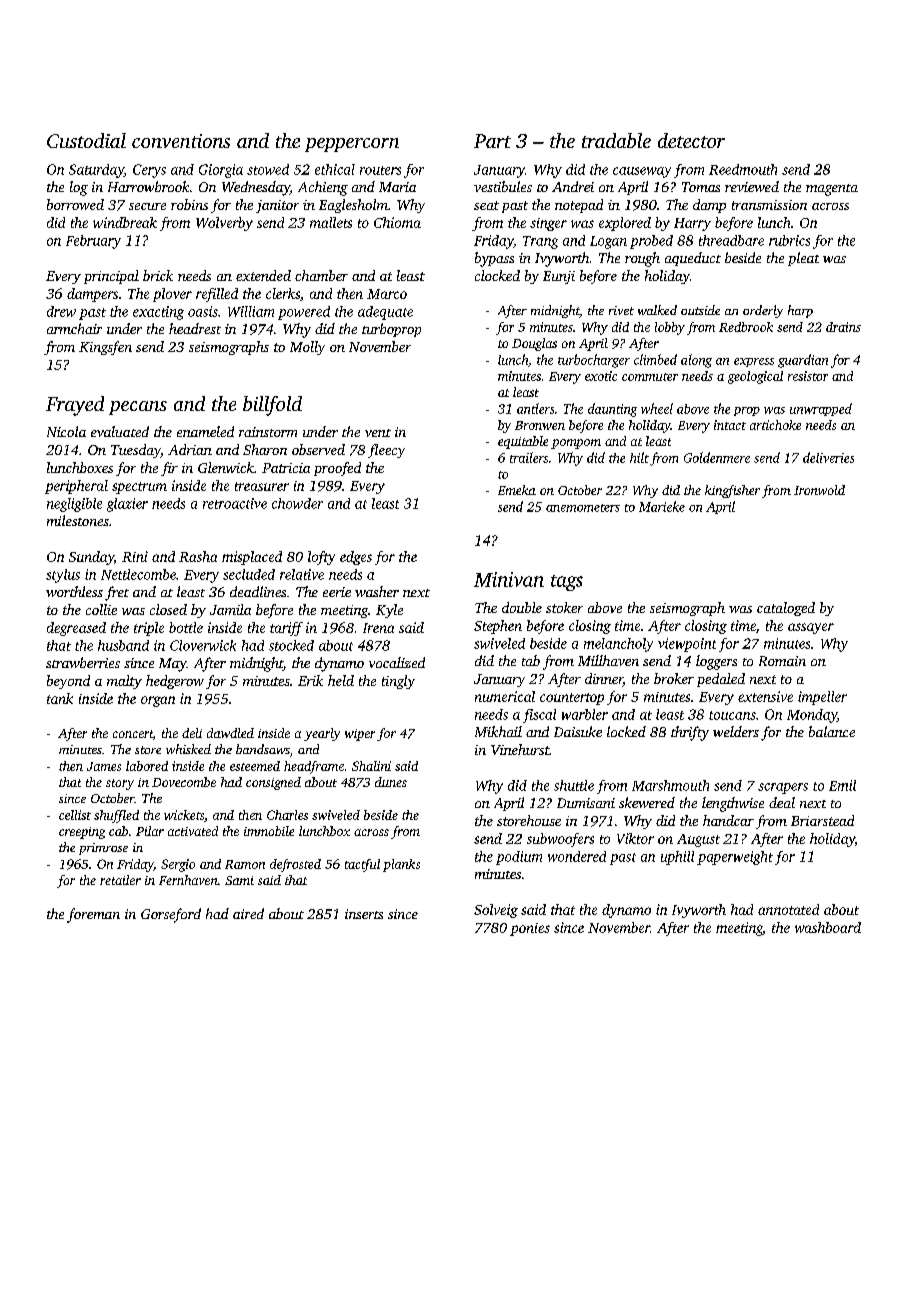 The height and width of the image is (1316, 908). I want to click on annotated, so click(788, 909).
